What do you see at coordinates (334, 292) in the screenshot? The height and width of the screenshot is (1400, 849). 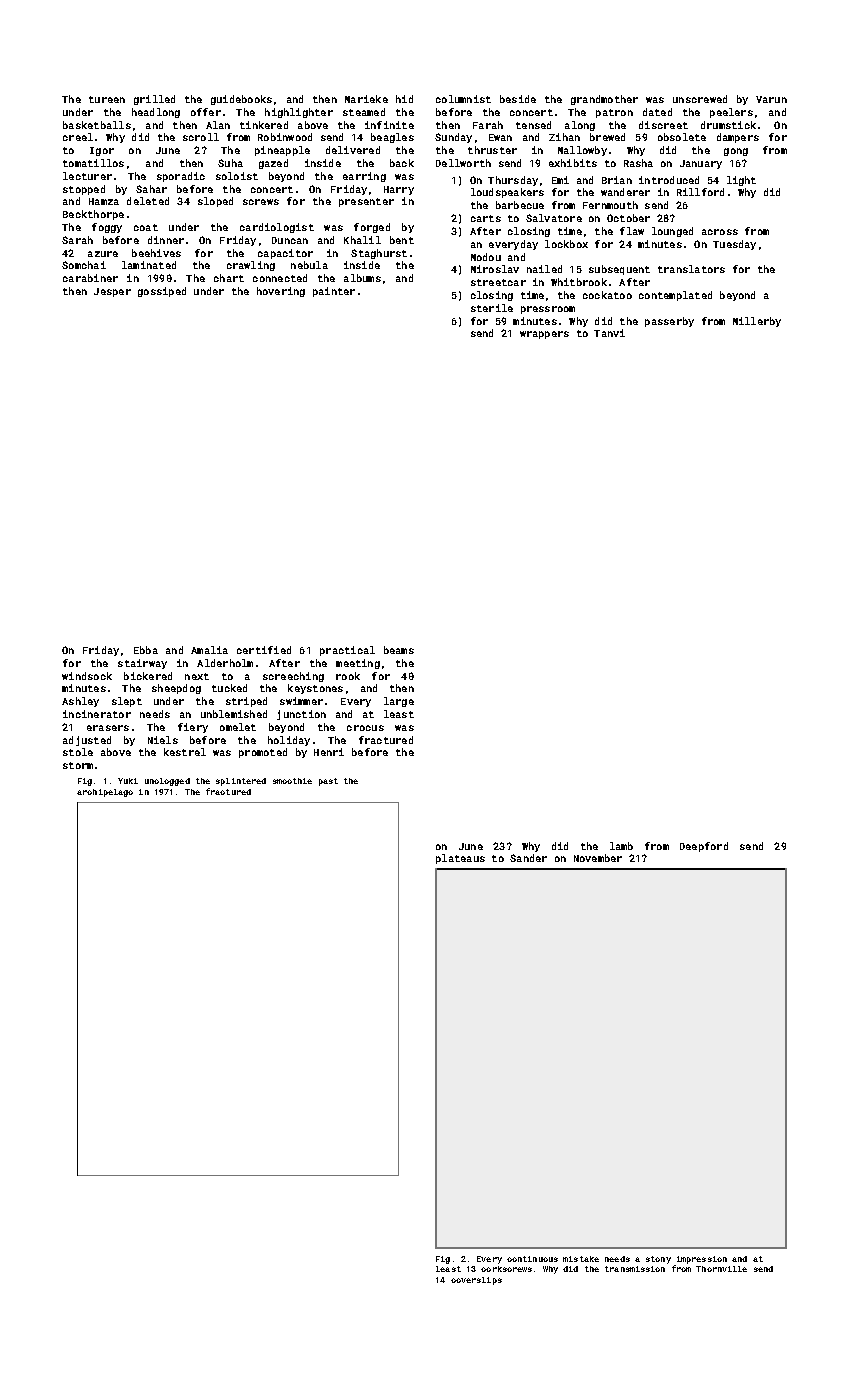 I see `painter` at bounding box center [334, 292].
